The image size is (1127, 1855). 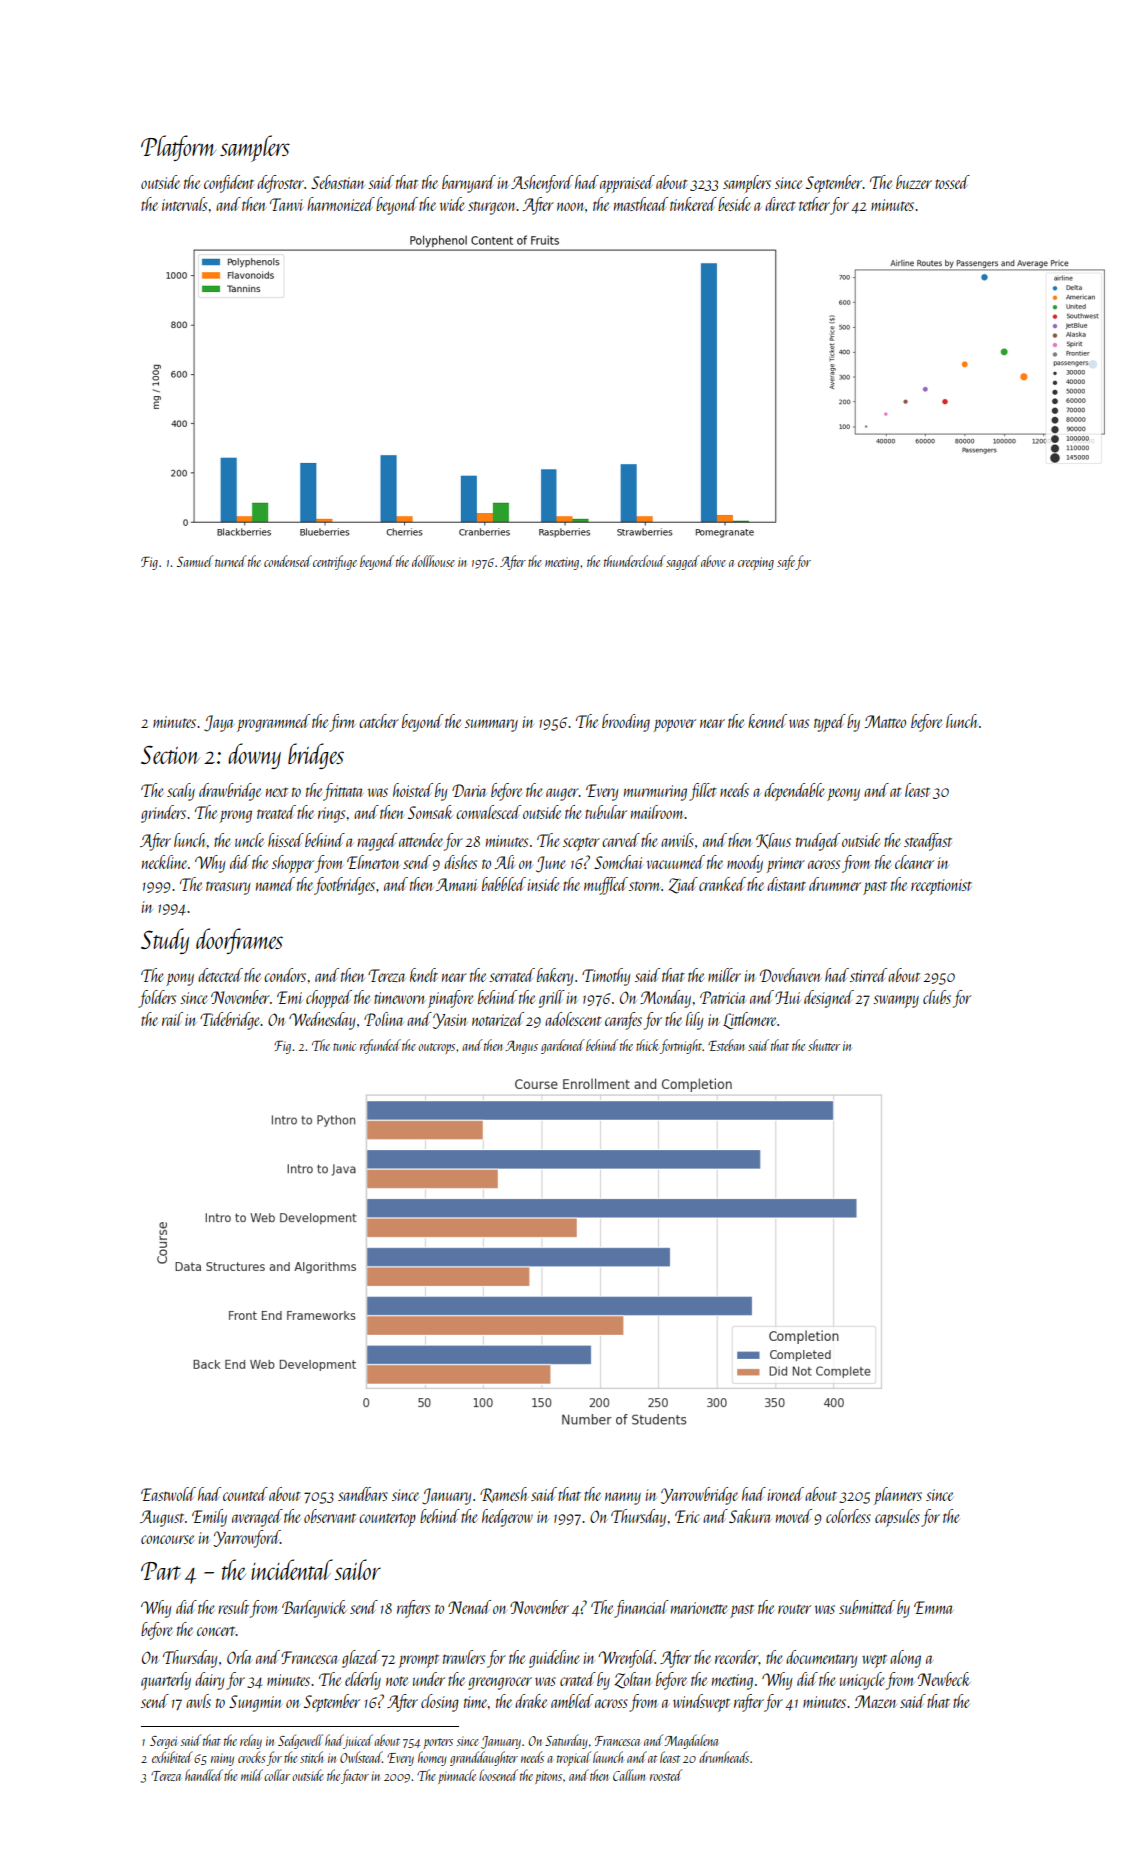 I want to click on clubs, so click(x=937, y=997).
